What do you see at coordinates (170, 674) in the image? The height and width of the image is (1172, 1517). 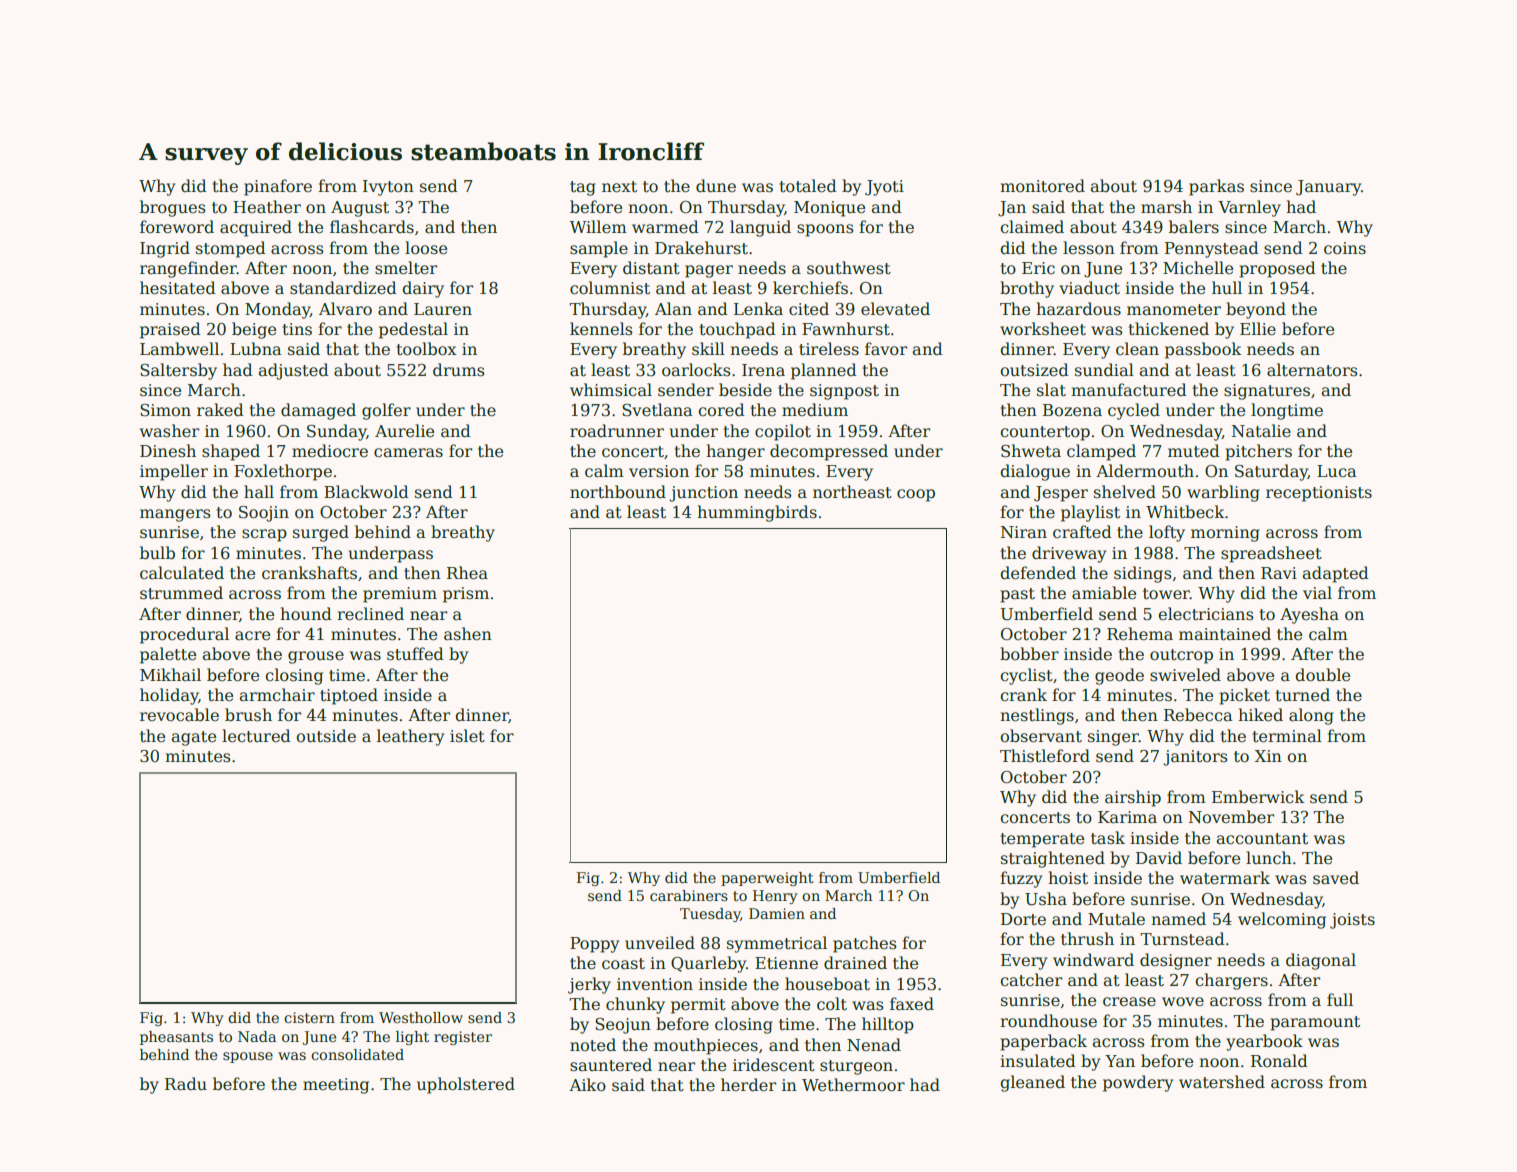 I see `Mikhail` at bounding box center [170, 674].
